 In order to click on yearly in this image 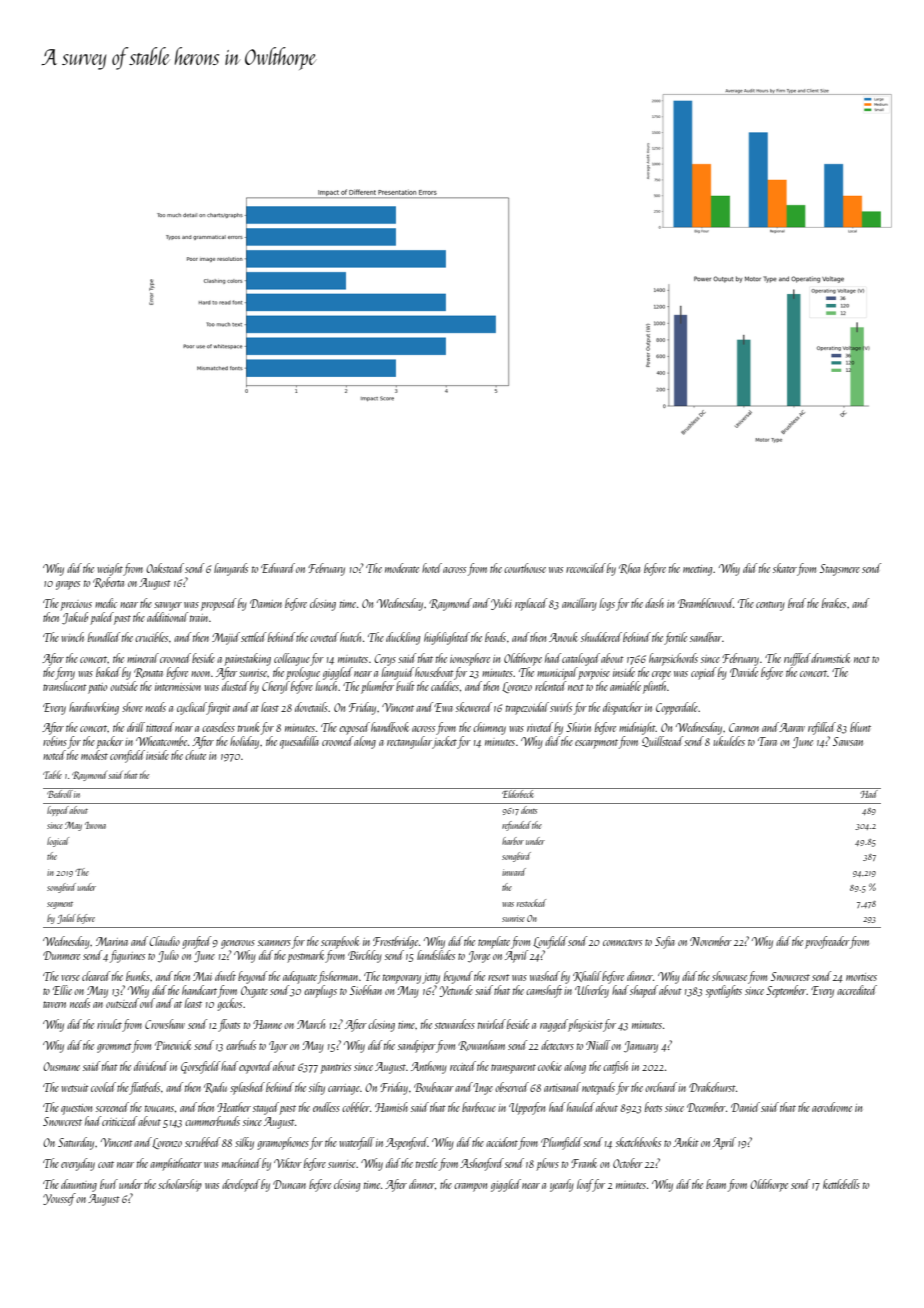, I will do `click(562, 1185)`.
